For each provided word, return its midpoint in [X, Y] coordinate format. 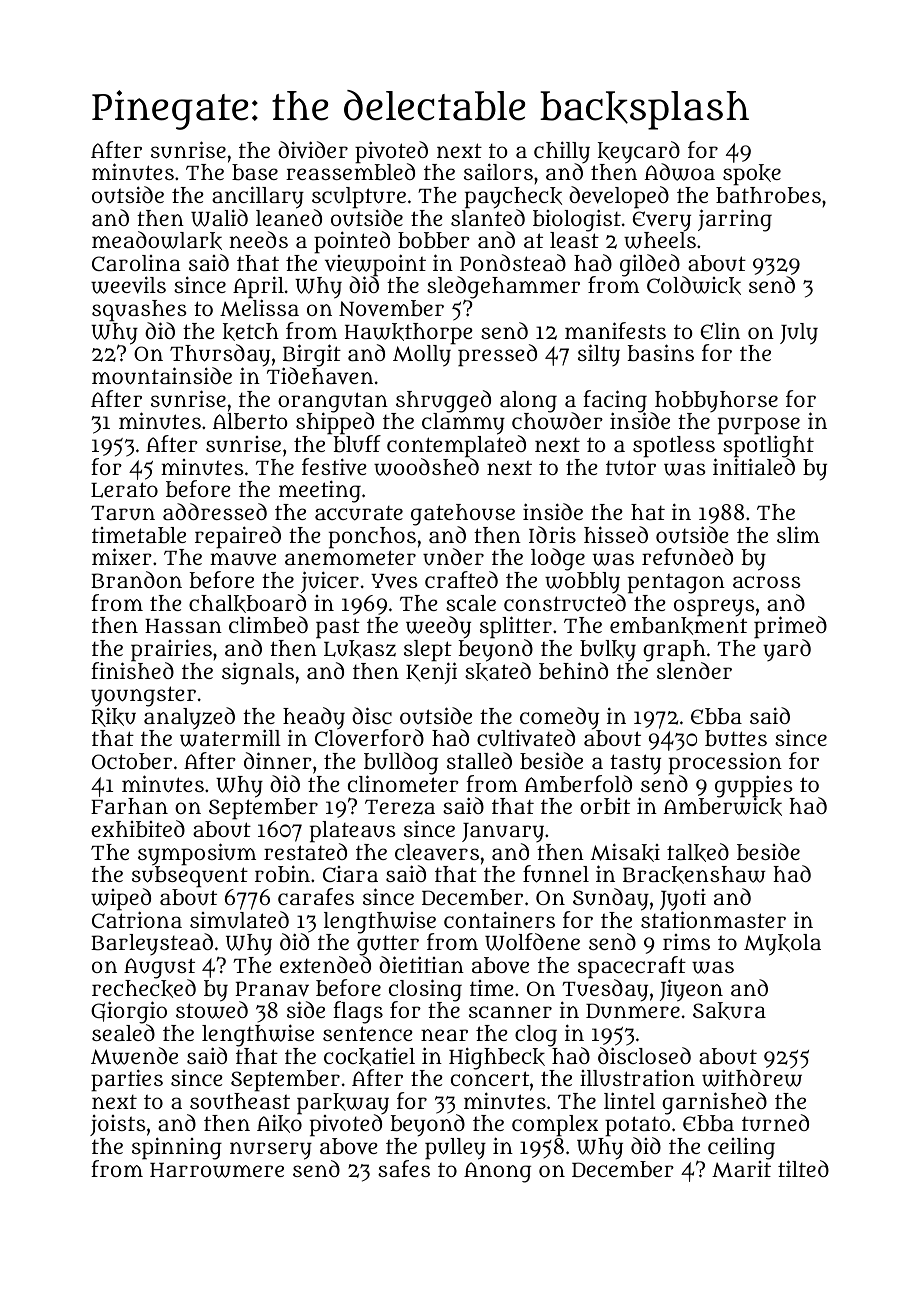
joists [117, 1125]
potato [637, 1127]
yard [787, 650]
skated [498, 671]
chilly [562, 152]
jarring [735, 220]
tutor [631, 467]
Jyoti [683, 900]
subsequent [190, 877]
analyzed [189, 718]
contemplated [456, 447]
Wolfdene [532, 942]
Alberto [250, 421]
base [255, 172]
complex [555, 1126]
